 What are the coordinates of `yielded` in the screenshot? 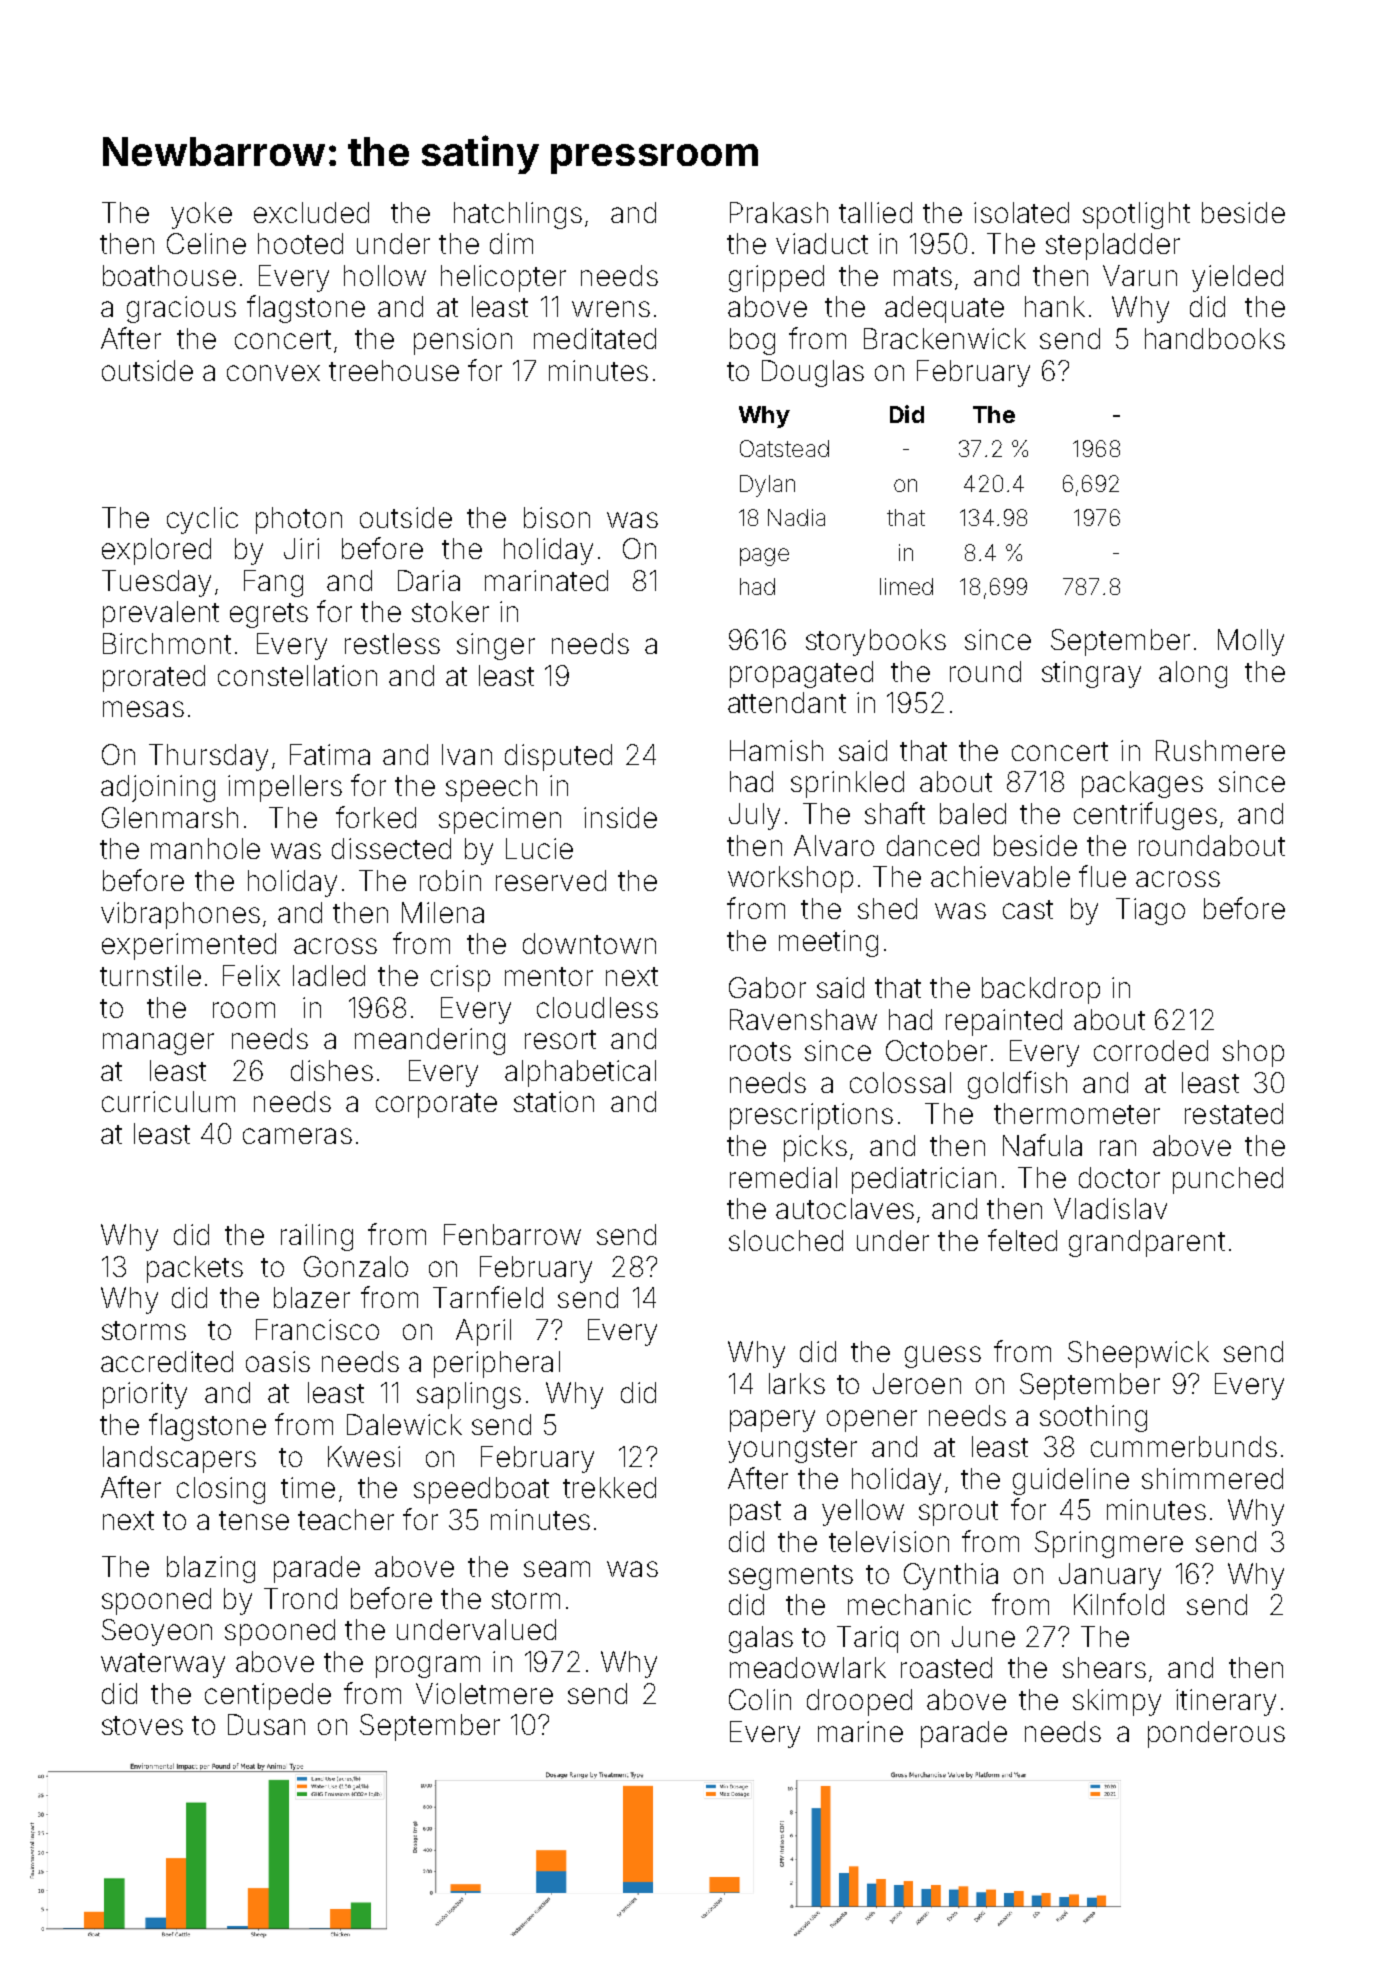 It's located at (1237, 278).
